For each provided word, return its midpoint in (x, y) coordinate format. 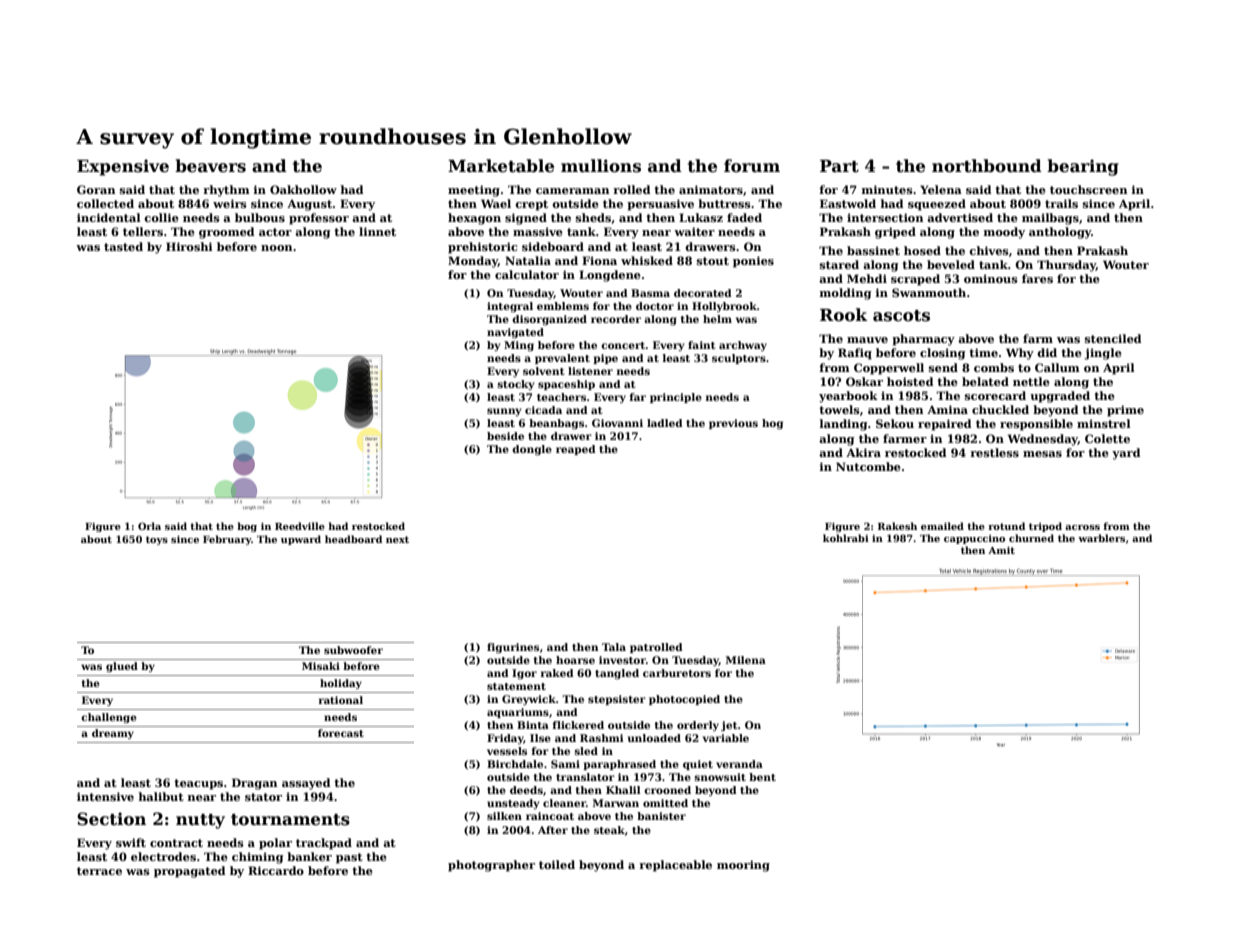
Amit (1001, 550)
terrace (99, 871)
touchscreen (1088, 189)
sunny (504, 412)
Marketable (501, 166)
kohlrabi (846, 538)
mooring (743, 866)
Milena (746, 660)
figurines (513, 648)
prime (1125, 411)
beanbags (556, 424)
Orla (149, 526)
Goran (96, 189)
